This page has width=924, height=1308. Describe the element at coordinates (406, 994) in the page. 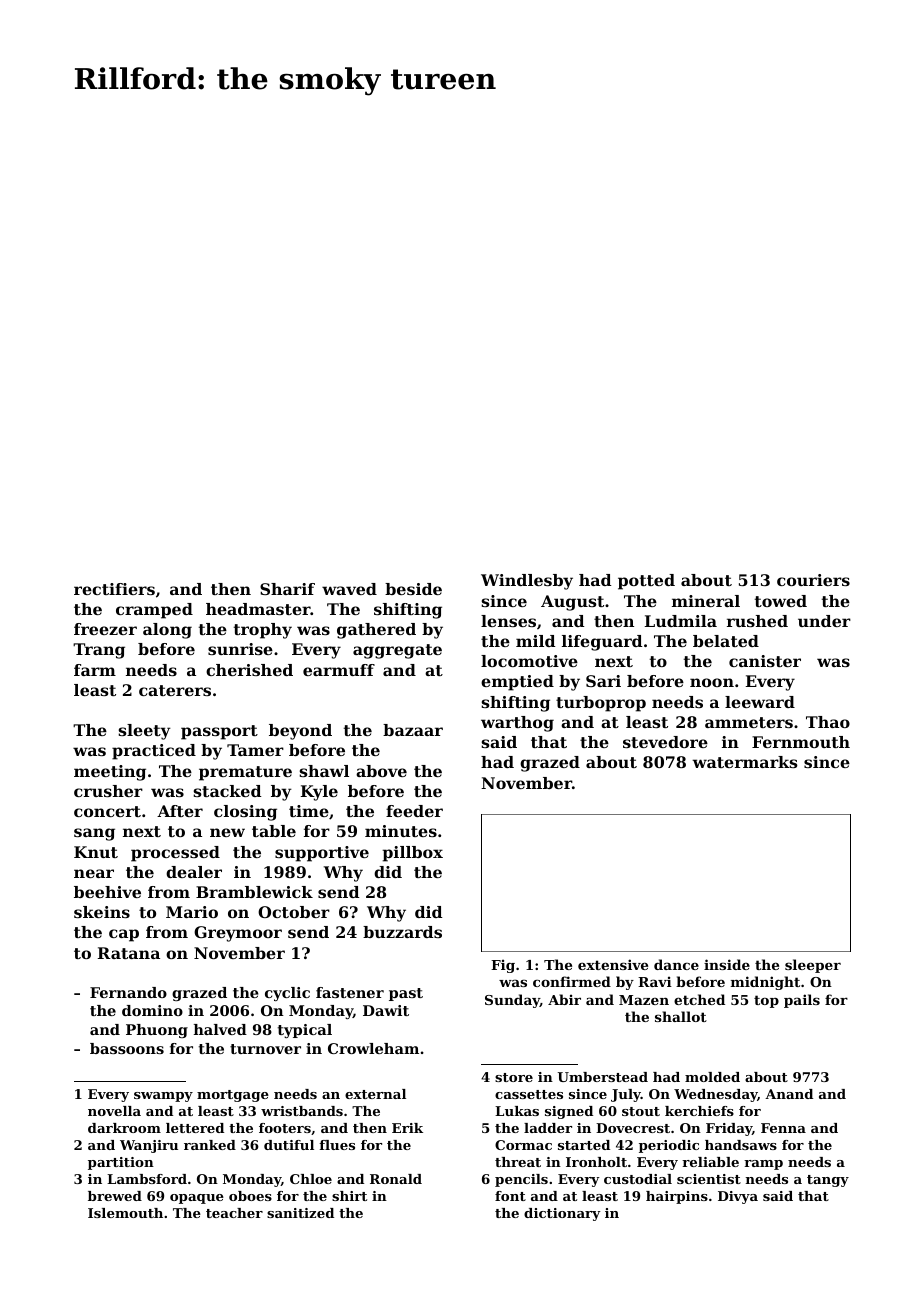

I see `past` at that location.
